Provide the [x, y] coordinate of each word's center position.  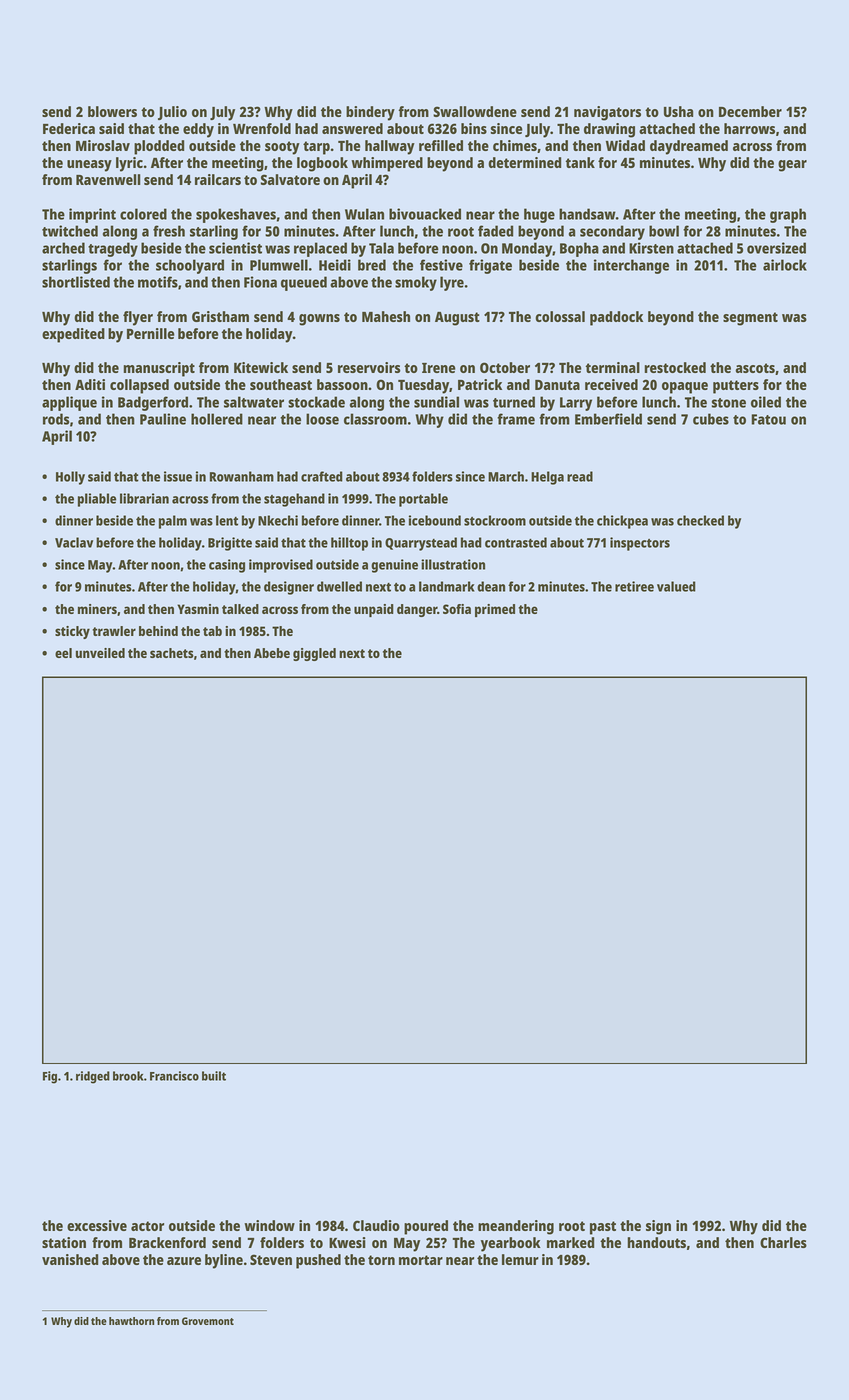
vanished [70, 1259]
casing [227, 566]
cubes [711, 419]
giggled [314, 654]
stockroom [495, 520]
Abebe [272, 653]
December [750, 111]
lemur [520, 1259]
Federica [69, 128]
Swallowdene [475, 111]
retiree [634, 586]
